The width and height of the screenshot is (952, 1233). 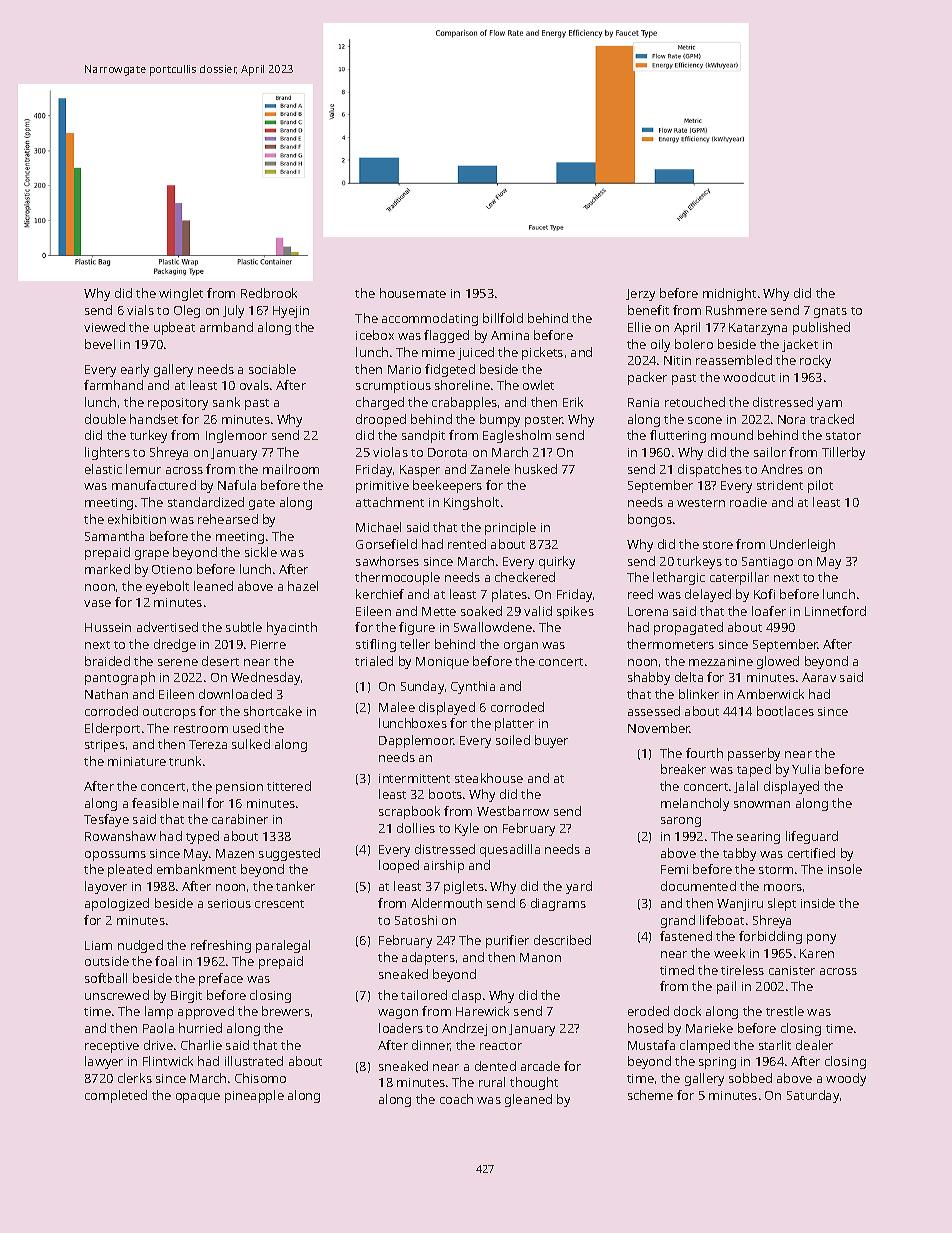 What do you see at coordinates (503, 318) in the screenshot?
I see `billfold` at bounding box center [503, 318].
